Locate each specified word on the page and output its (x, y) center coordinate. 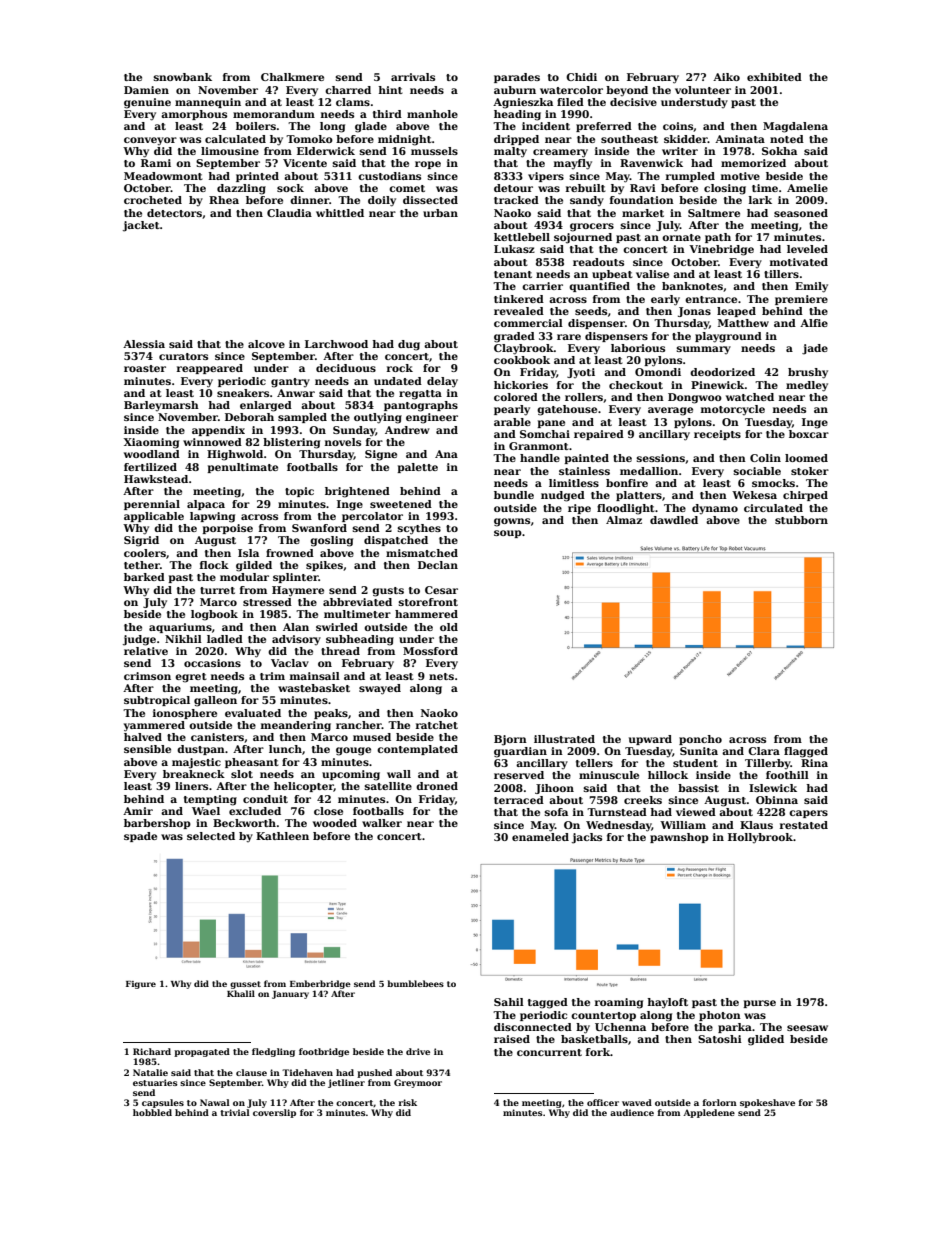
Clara (764, 751)
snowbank (183, 77)
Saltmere (714, 213)
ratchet (437, 725)
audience (632, 1112)
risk (408, 1102)
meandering (296, 726)
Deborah (249, 417)
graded (514, 337)
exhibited (774, 77)
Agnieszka (523, 103)
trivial (235, 1112)
